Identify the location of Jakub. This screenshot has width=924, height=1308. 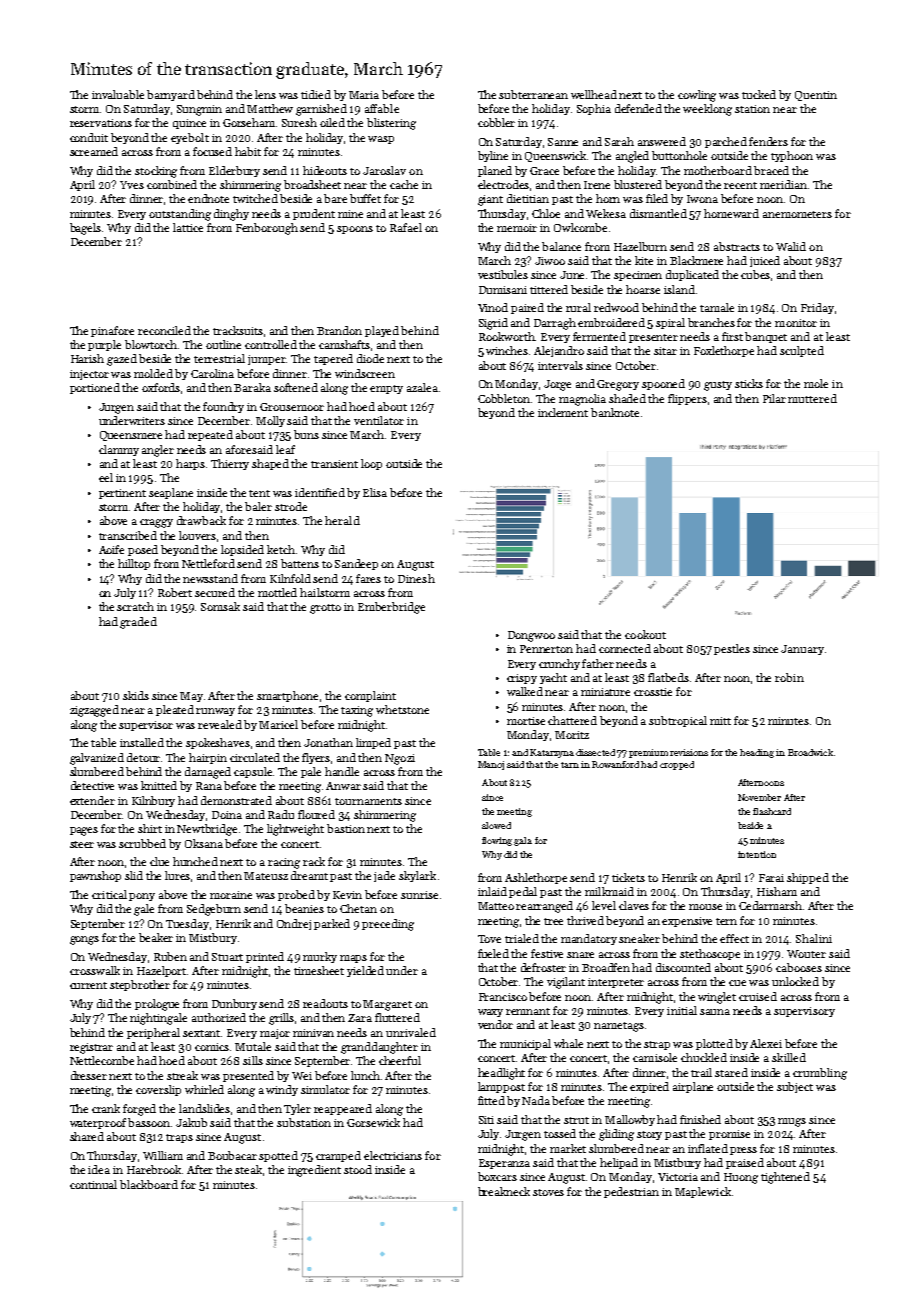
(191, 1122).
